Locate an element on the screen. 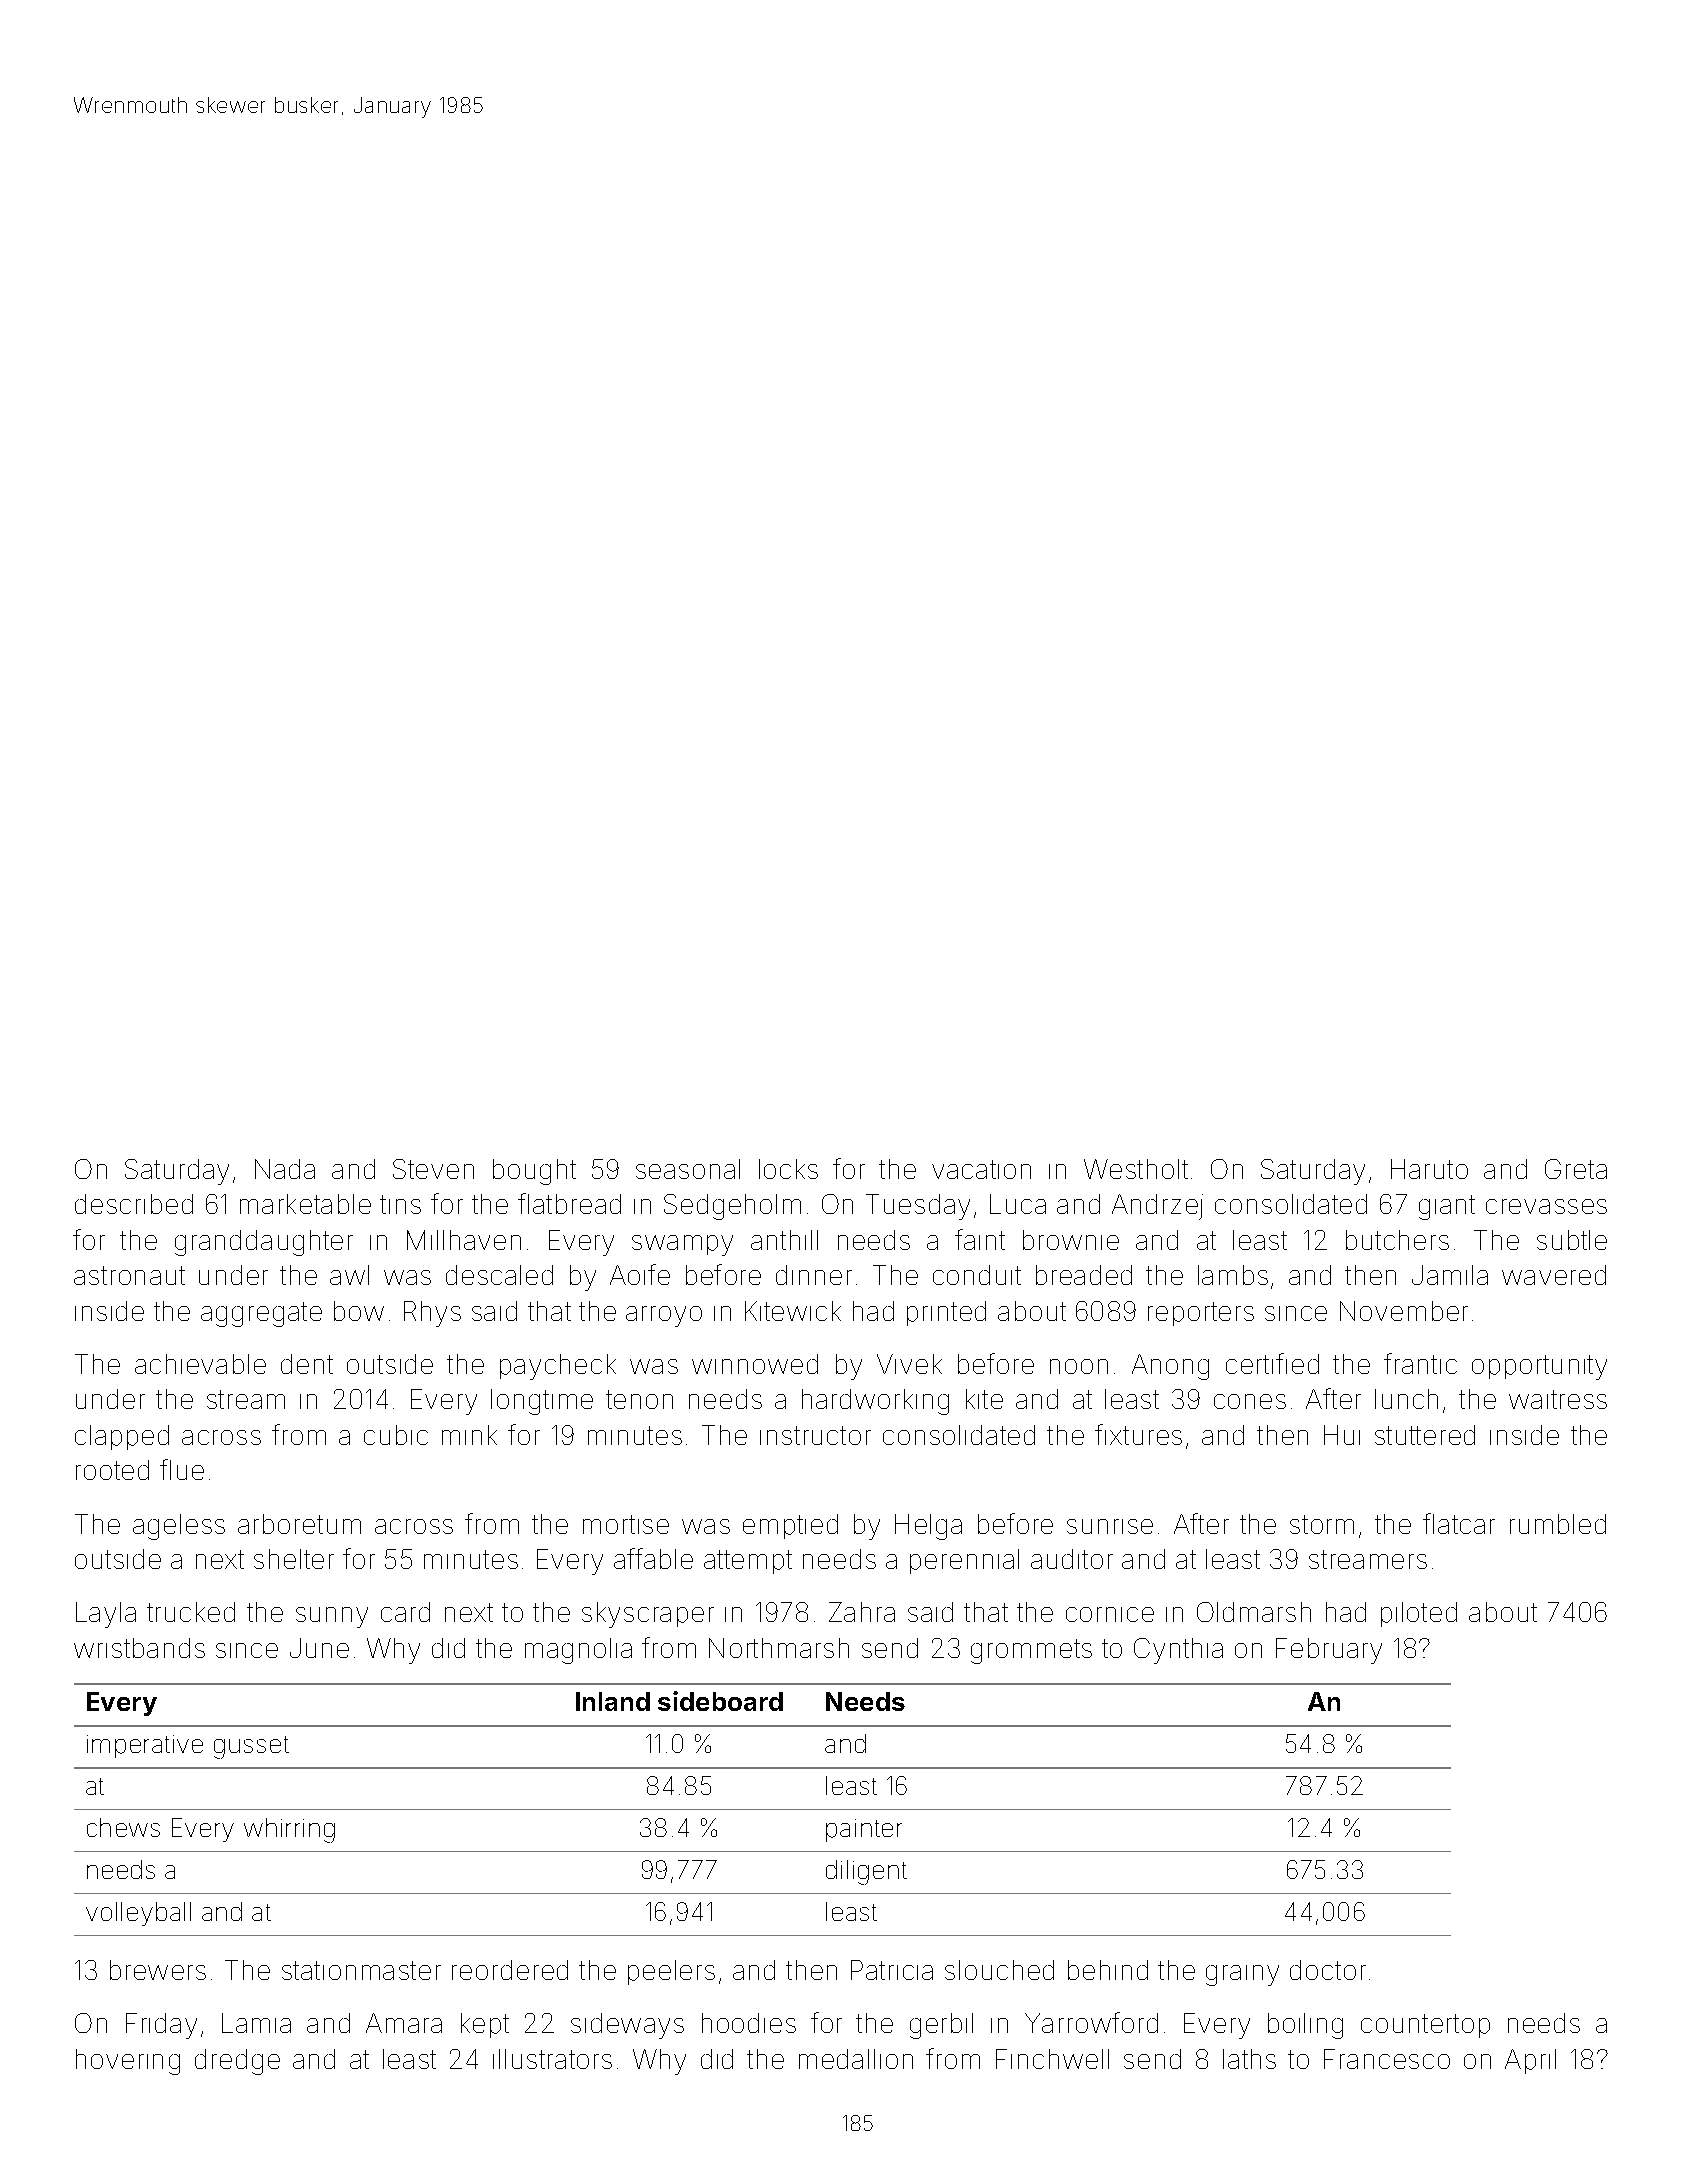 The image size is (1683, 2178). Westholt is located at coordinates (1136, 1169).
